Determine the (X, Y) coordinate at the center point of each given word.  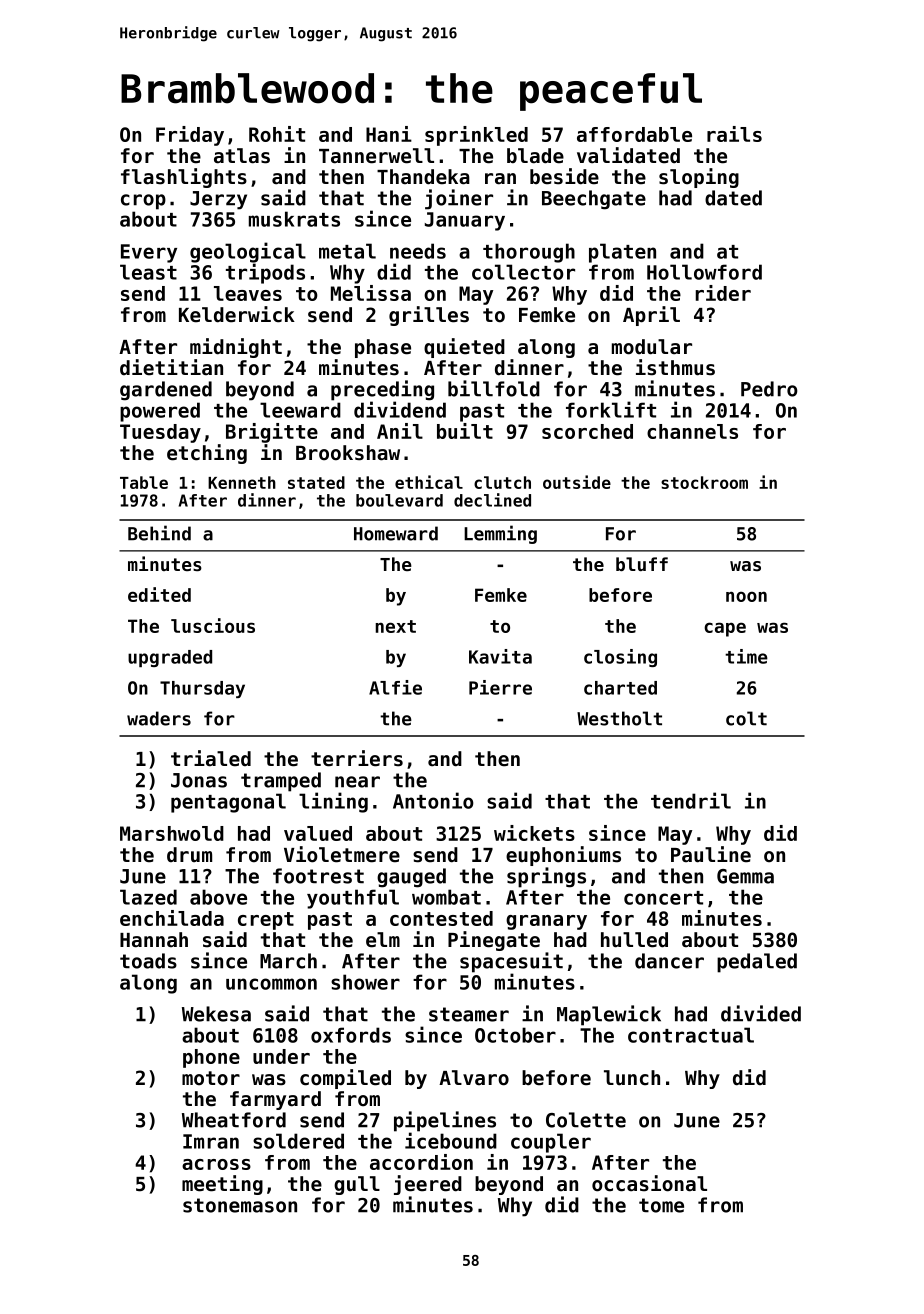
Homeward (396, 533)
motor (211, 1078)
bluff (642, 564)
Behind (159, 533)
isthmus (675, 367)
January (465, 221)
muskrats (294, 219)
